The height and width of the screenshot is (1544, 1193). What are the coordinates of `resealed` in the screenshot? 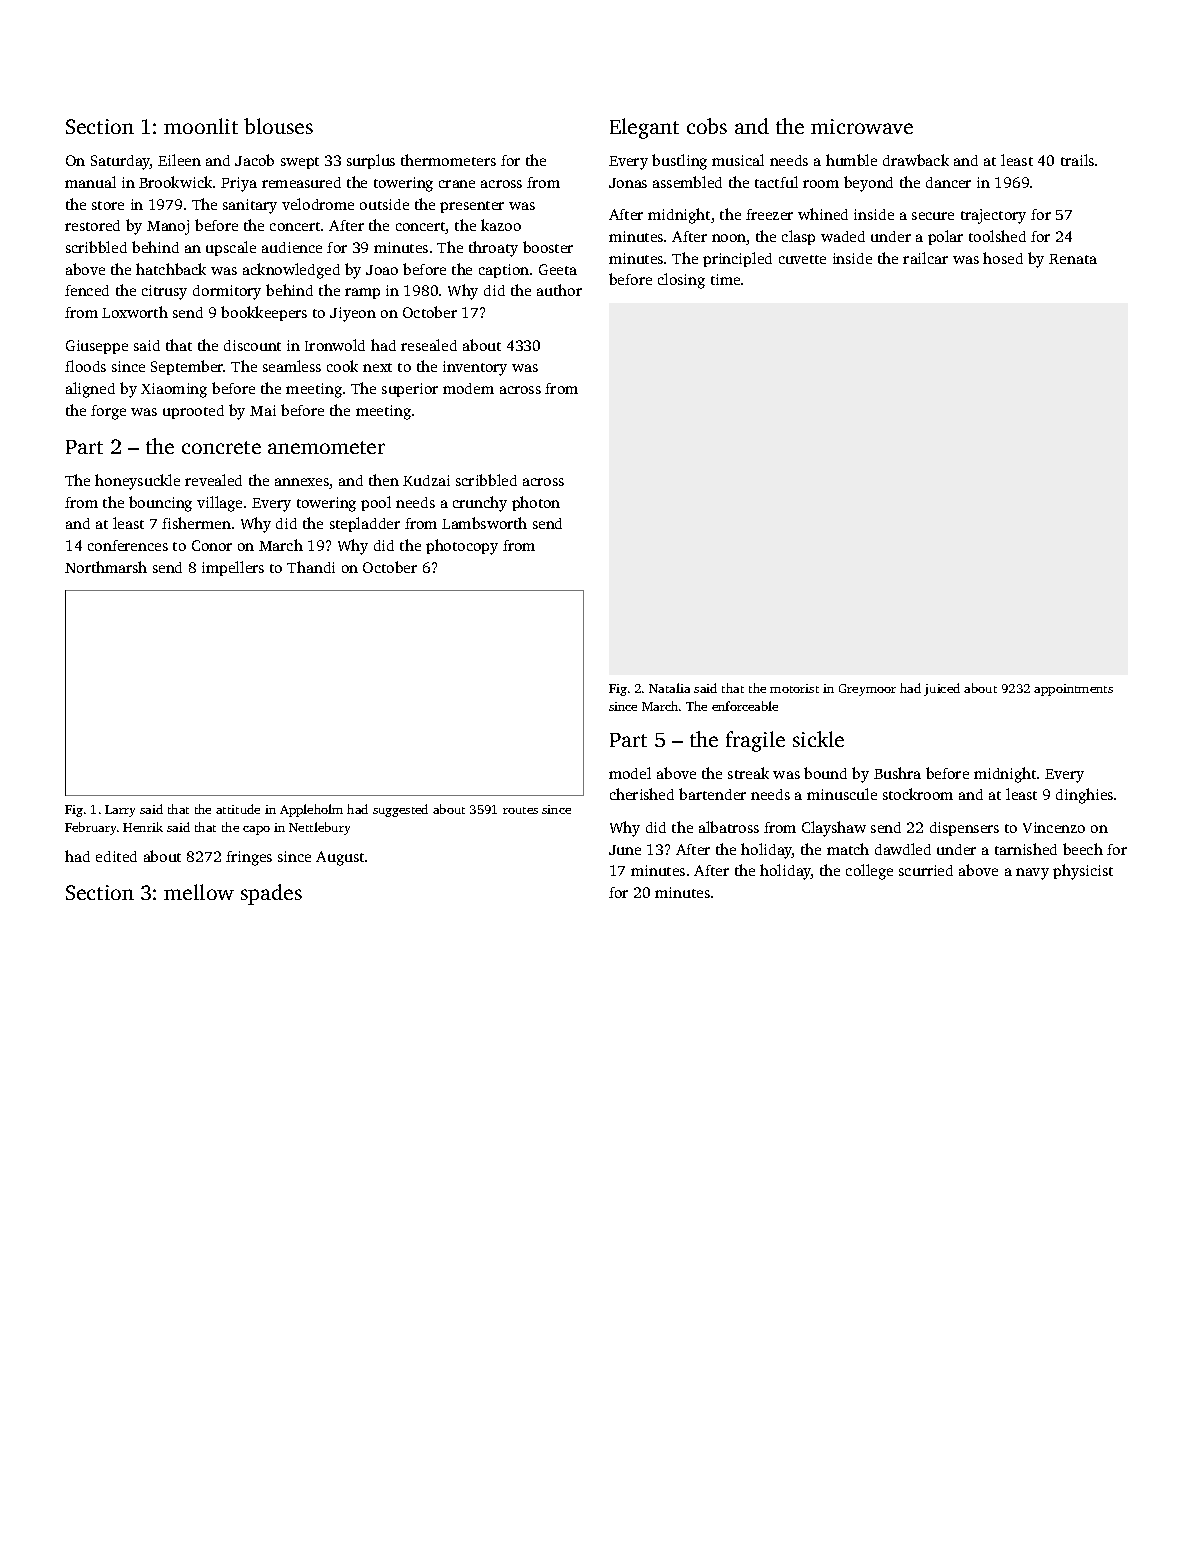 It's located at (429, 345).
